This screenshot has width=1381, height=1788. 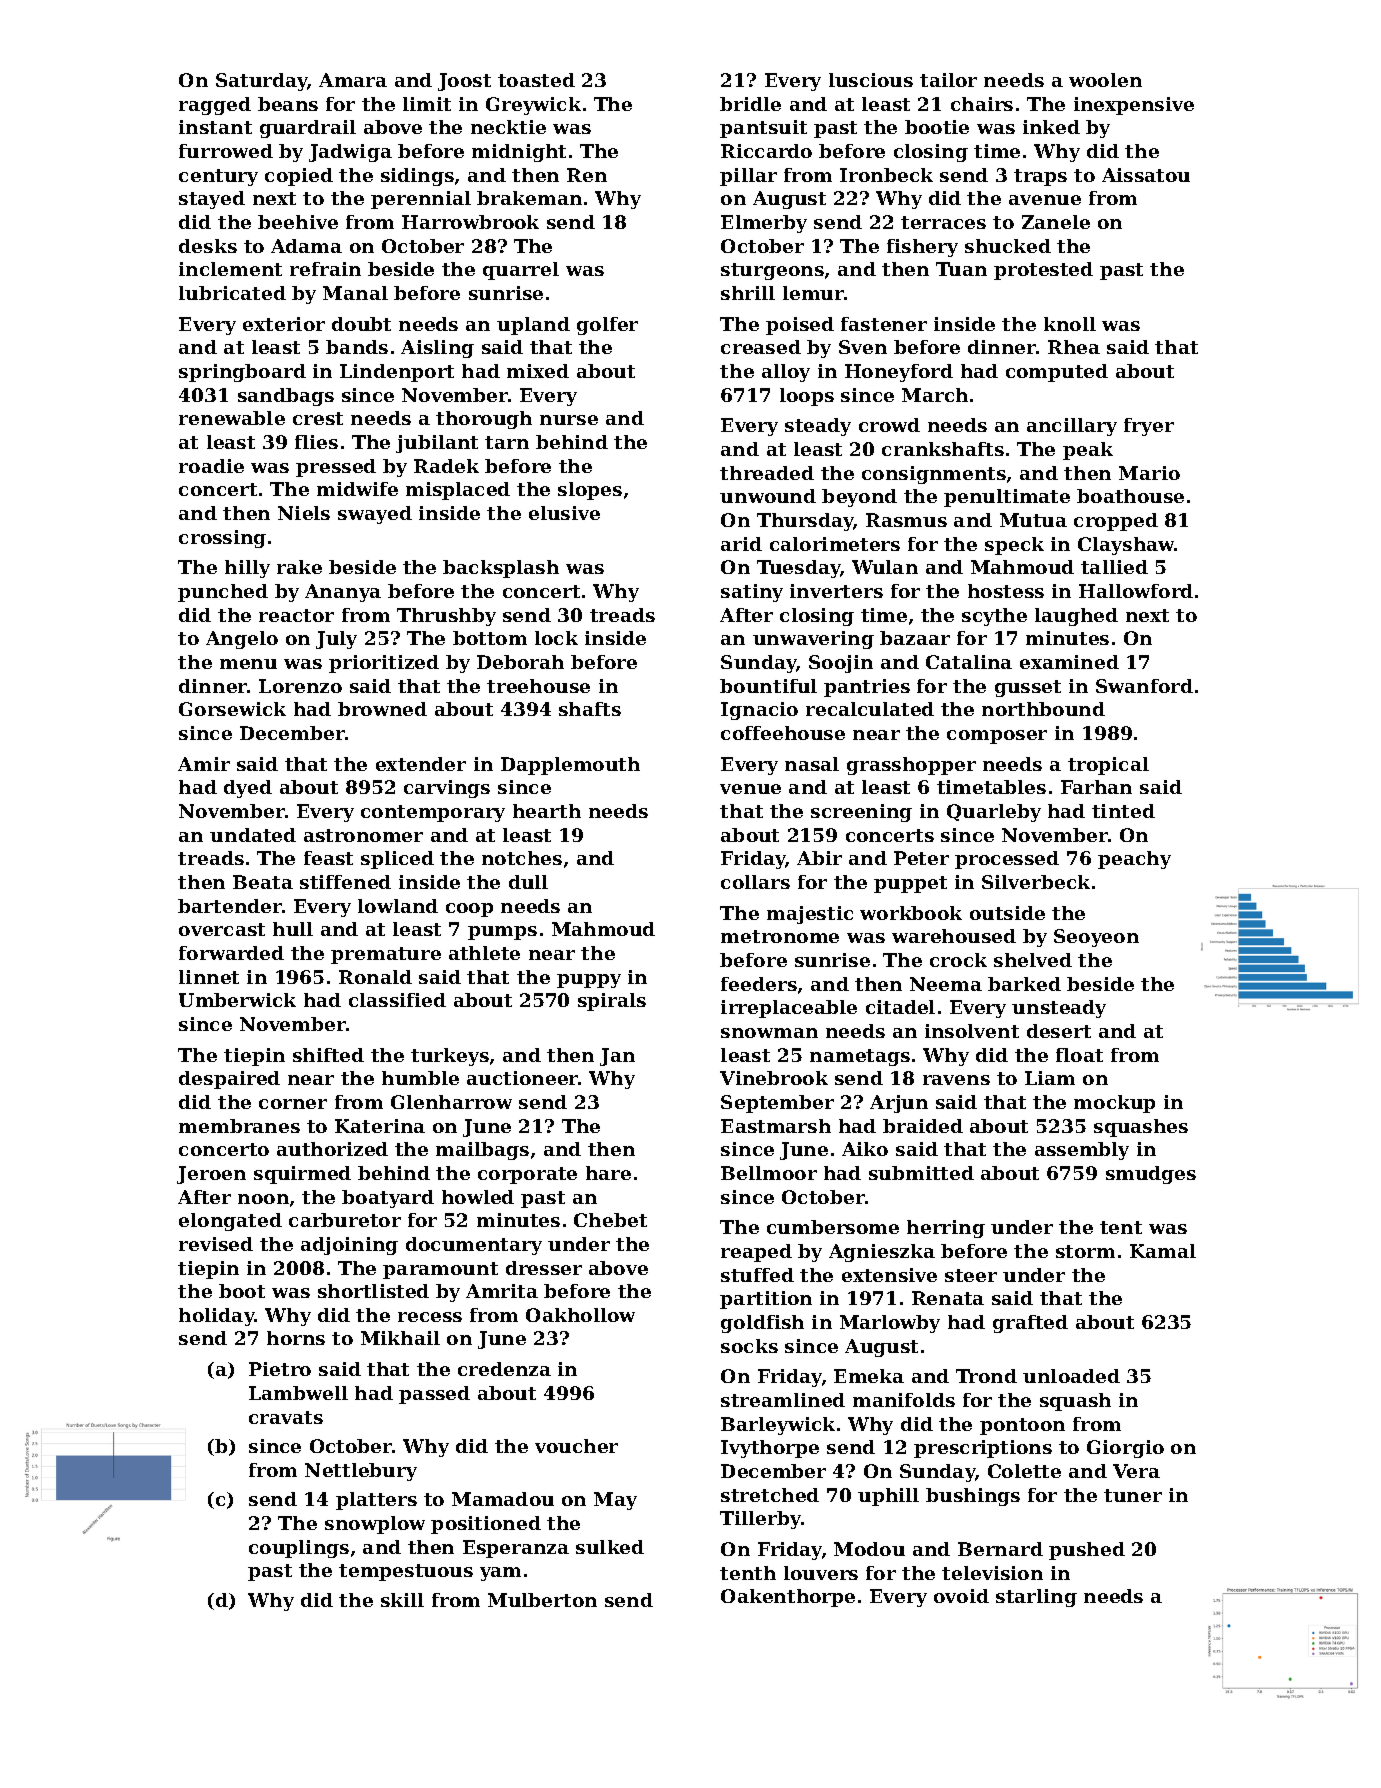 What do you see at coordinates (1146, 175) in the screenshot?
I see `Aissatou` at bounding box center [1146, 175].
